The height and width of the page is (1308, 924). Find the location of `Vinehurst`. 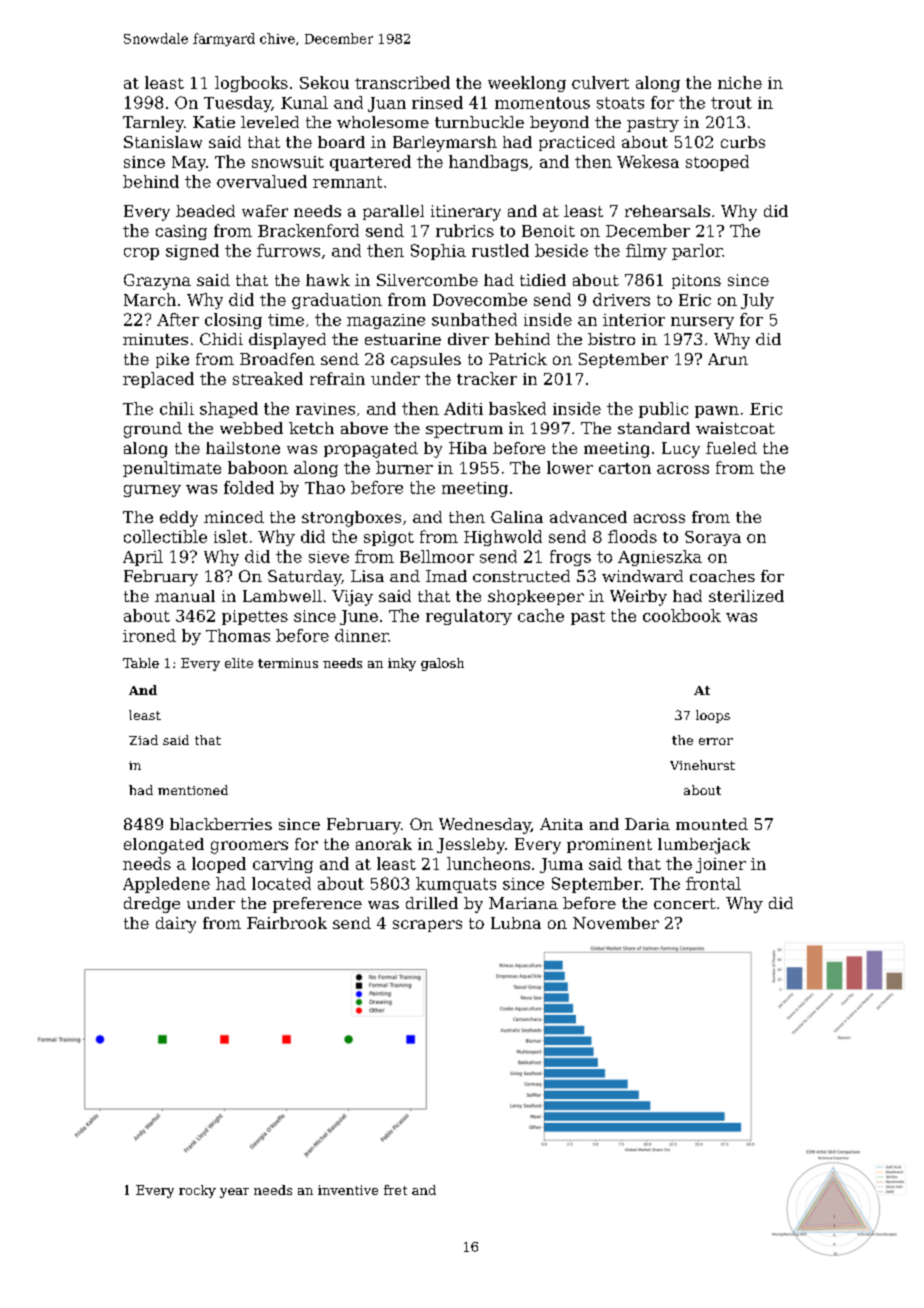

Vinehurst is located at coordinates (702, 765).
